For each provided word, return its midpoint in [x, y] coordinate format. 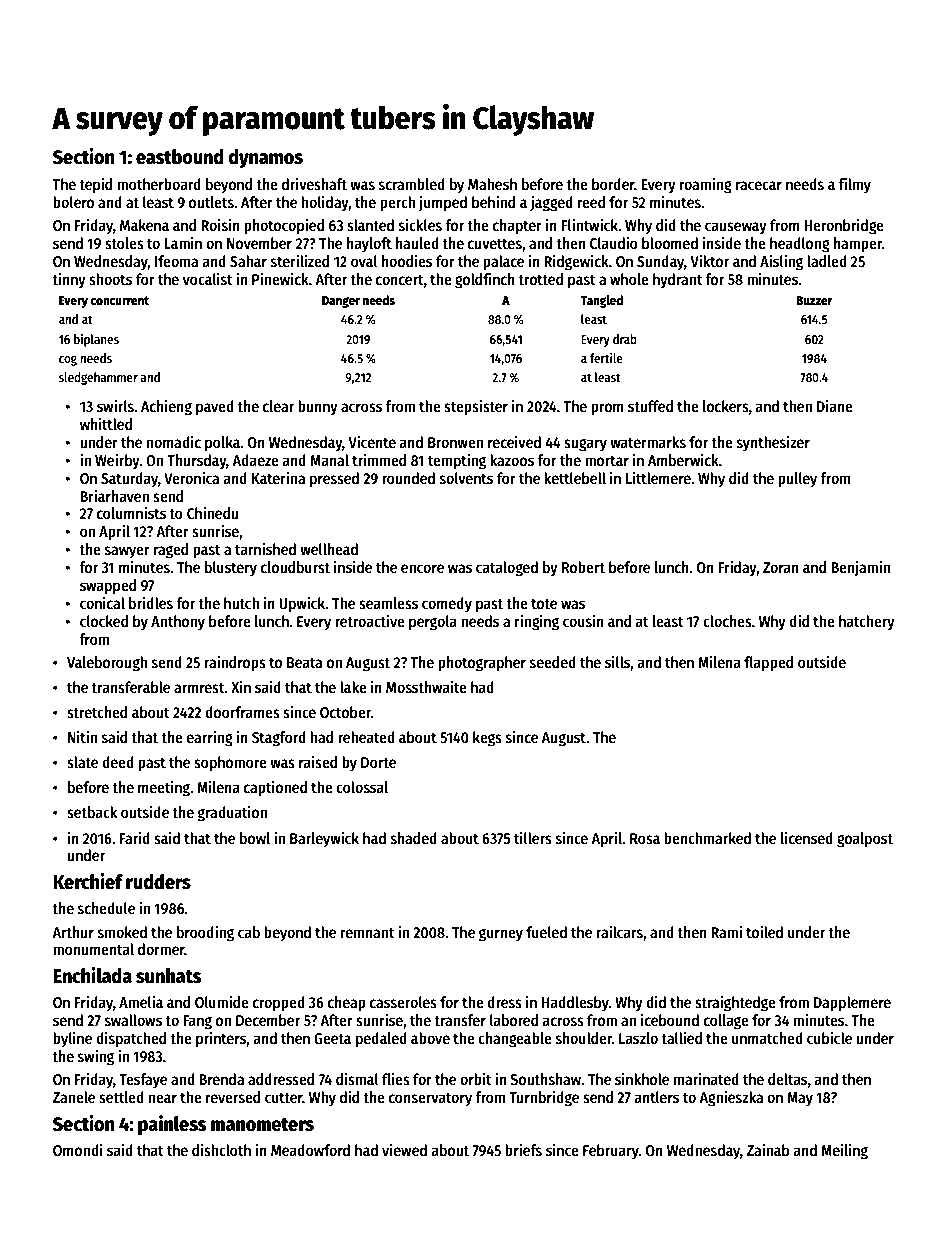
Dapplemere [852, 1004]
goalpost [865, 840]
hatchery [867, 623]
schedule [106, 908]
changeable [515, 1040]
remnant [368, 932]
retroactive [370, 620]
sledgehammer [98, 378]
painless [172, 1125]
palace [503, 263]
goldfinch [485, 280]
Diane [835, 405]
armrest [199, 687]
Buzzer [814, 300]
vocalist [208, 279]
